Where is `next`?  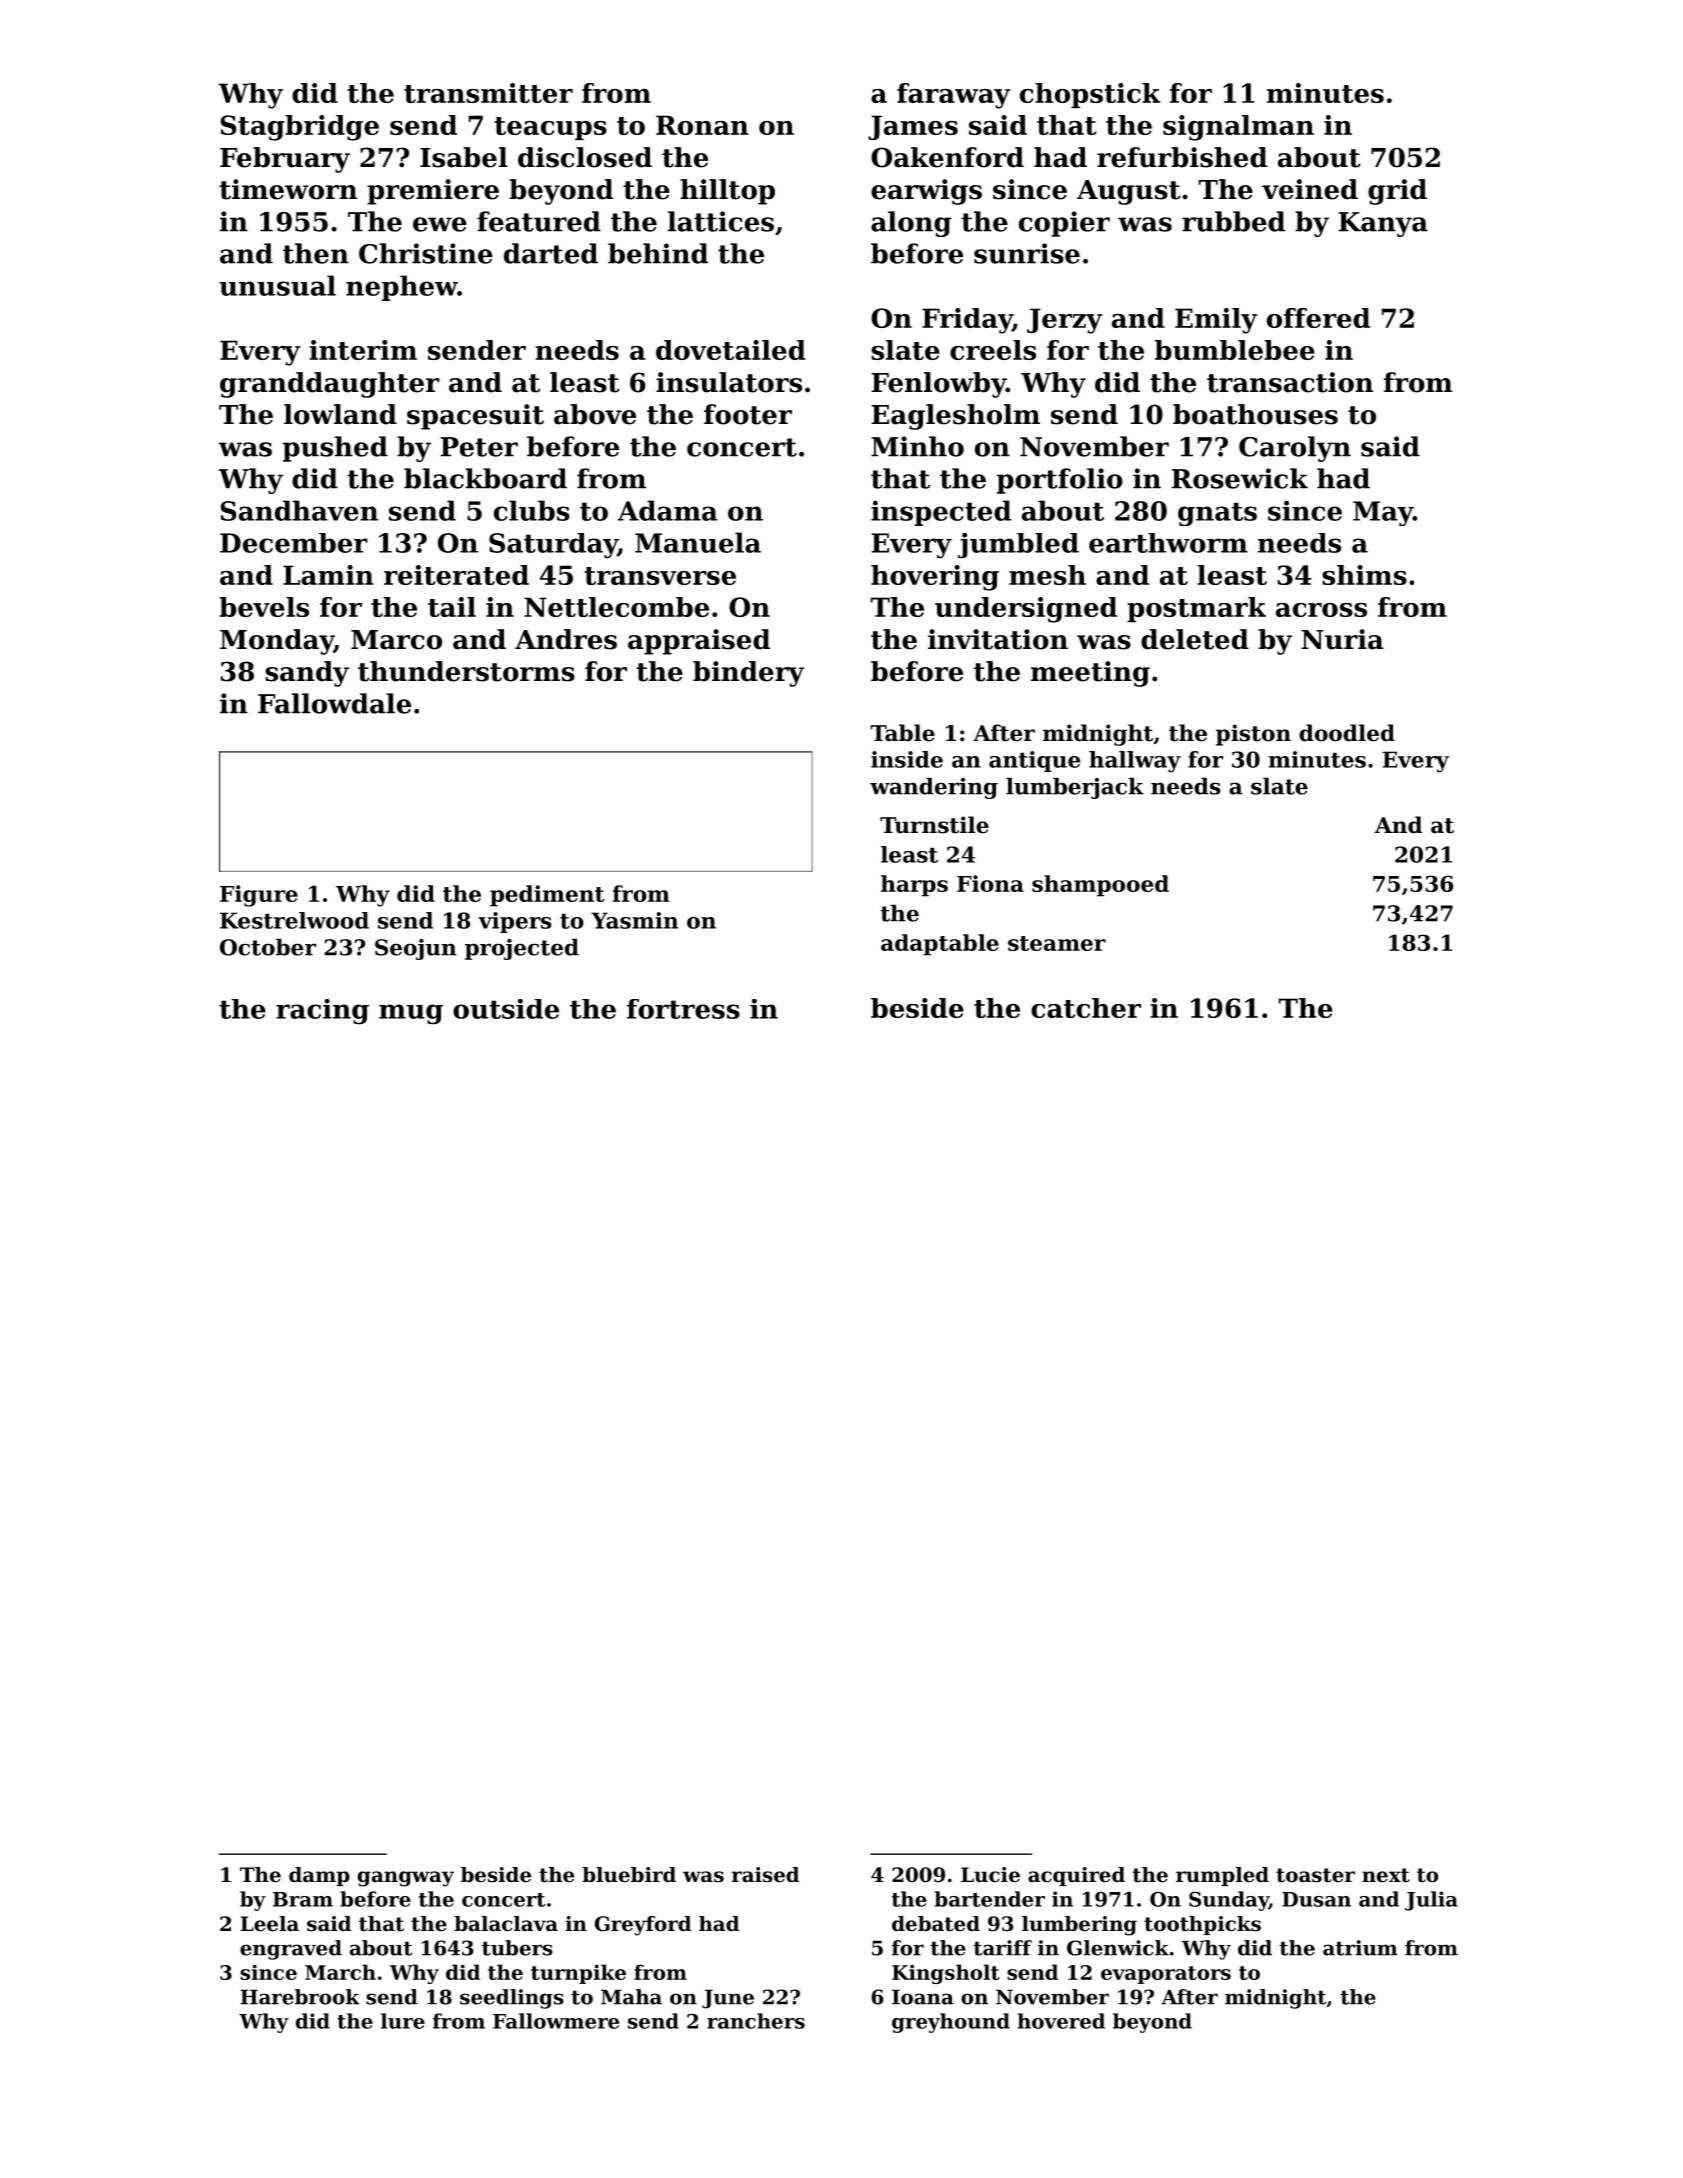 next is located at coordinates (1386, 1875).
